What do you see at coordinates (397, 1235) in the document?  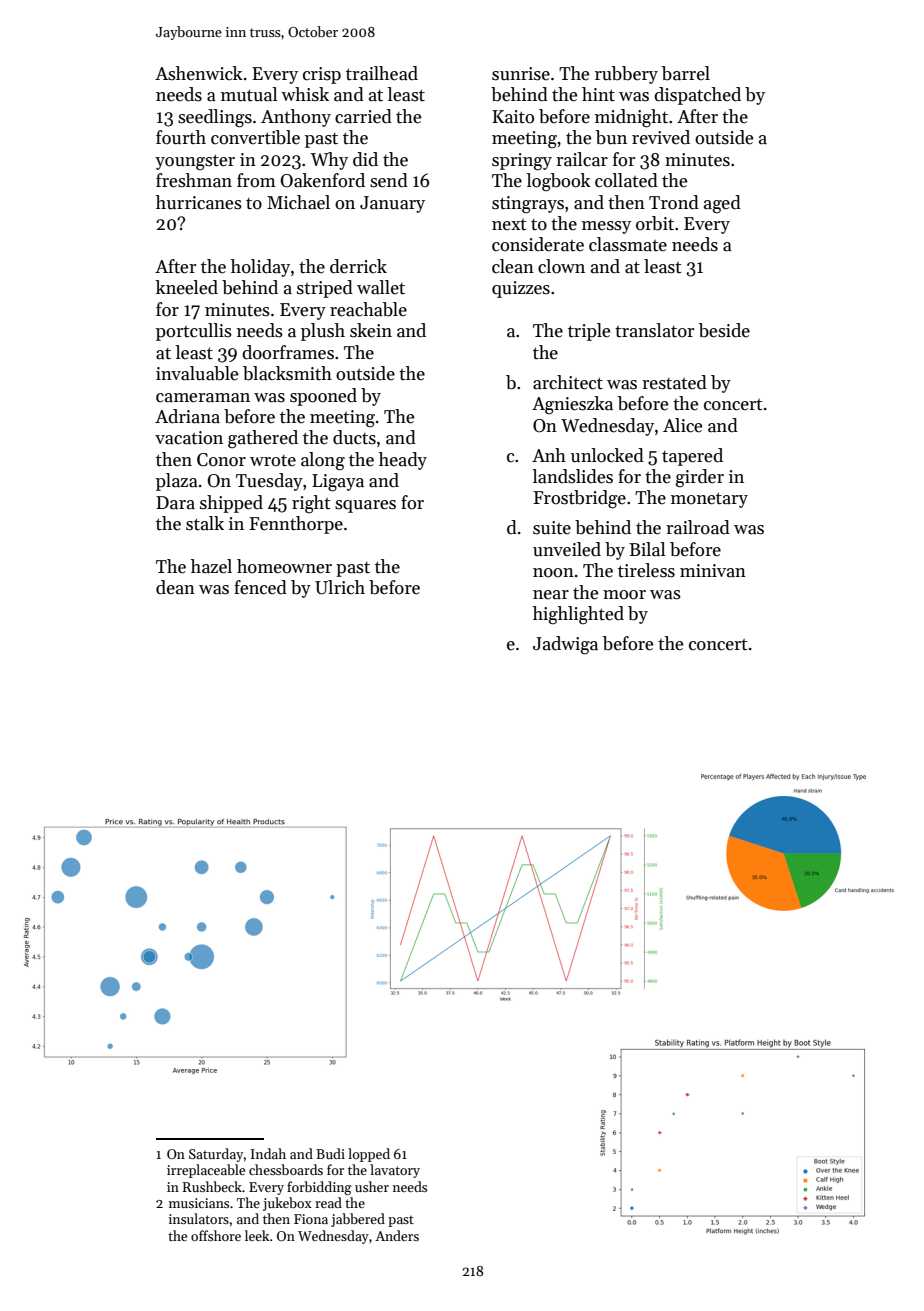 I see `Anders` at bounding box center [397, 1235].
